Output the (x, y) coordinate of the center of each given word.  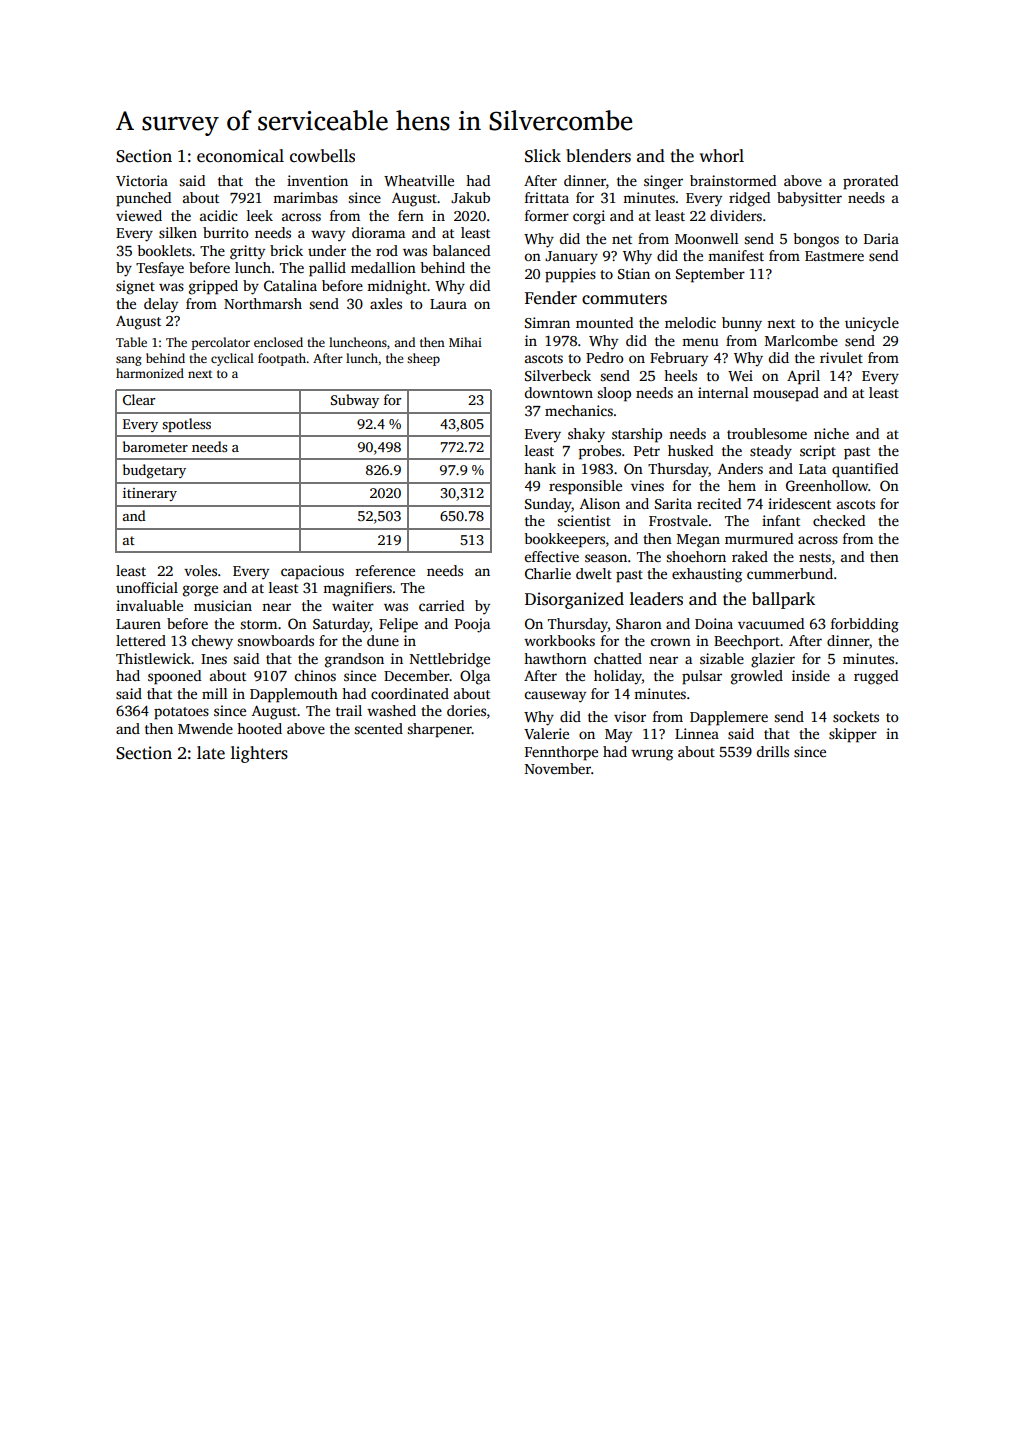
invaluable (149, 605)
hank (540, 468)
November (558, 768)
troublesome (767, 433)
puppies (570, 275)
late (211, 753)
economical (240, 156)
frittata (547, 197)
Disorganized (574, 600)
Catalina (290, 285)
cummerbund (790, 573)
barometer (155, 446)
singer (663, 182)
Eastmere (834, 256)
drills (773, 751)
